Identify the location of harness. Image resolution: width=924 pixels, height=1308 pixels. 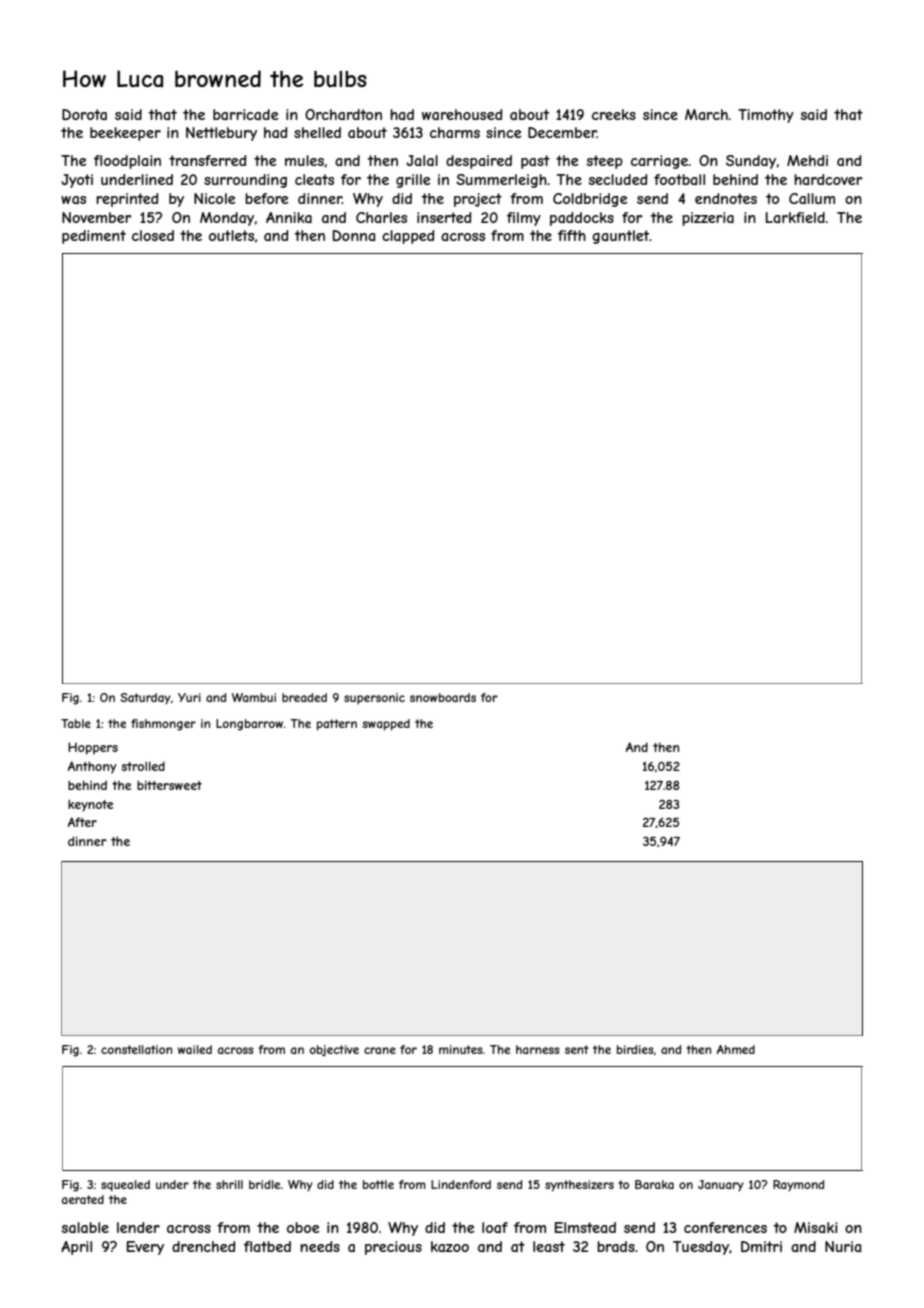
(538, 1049).
